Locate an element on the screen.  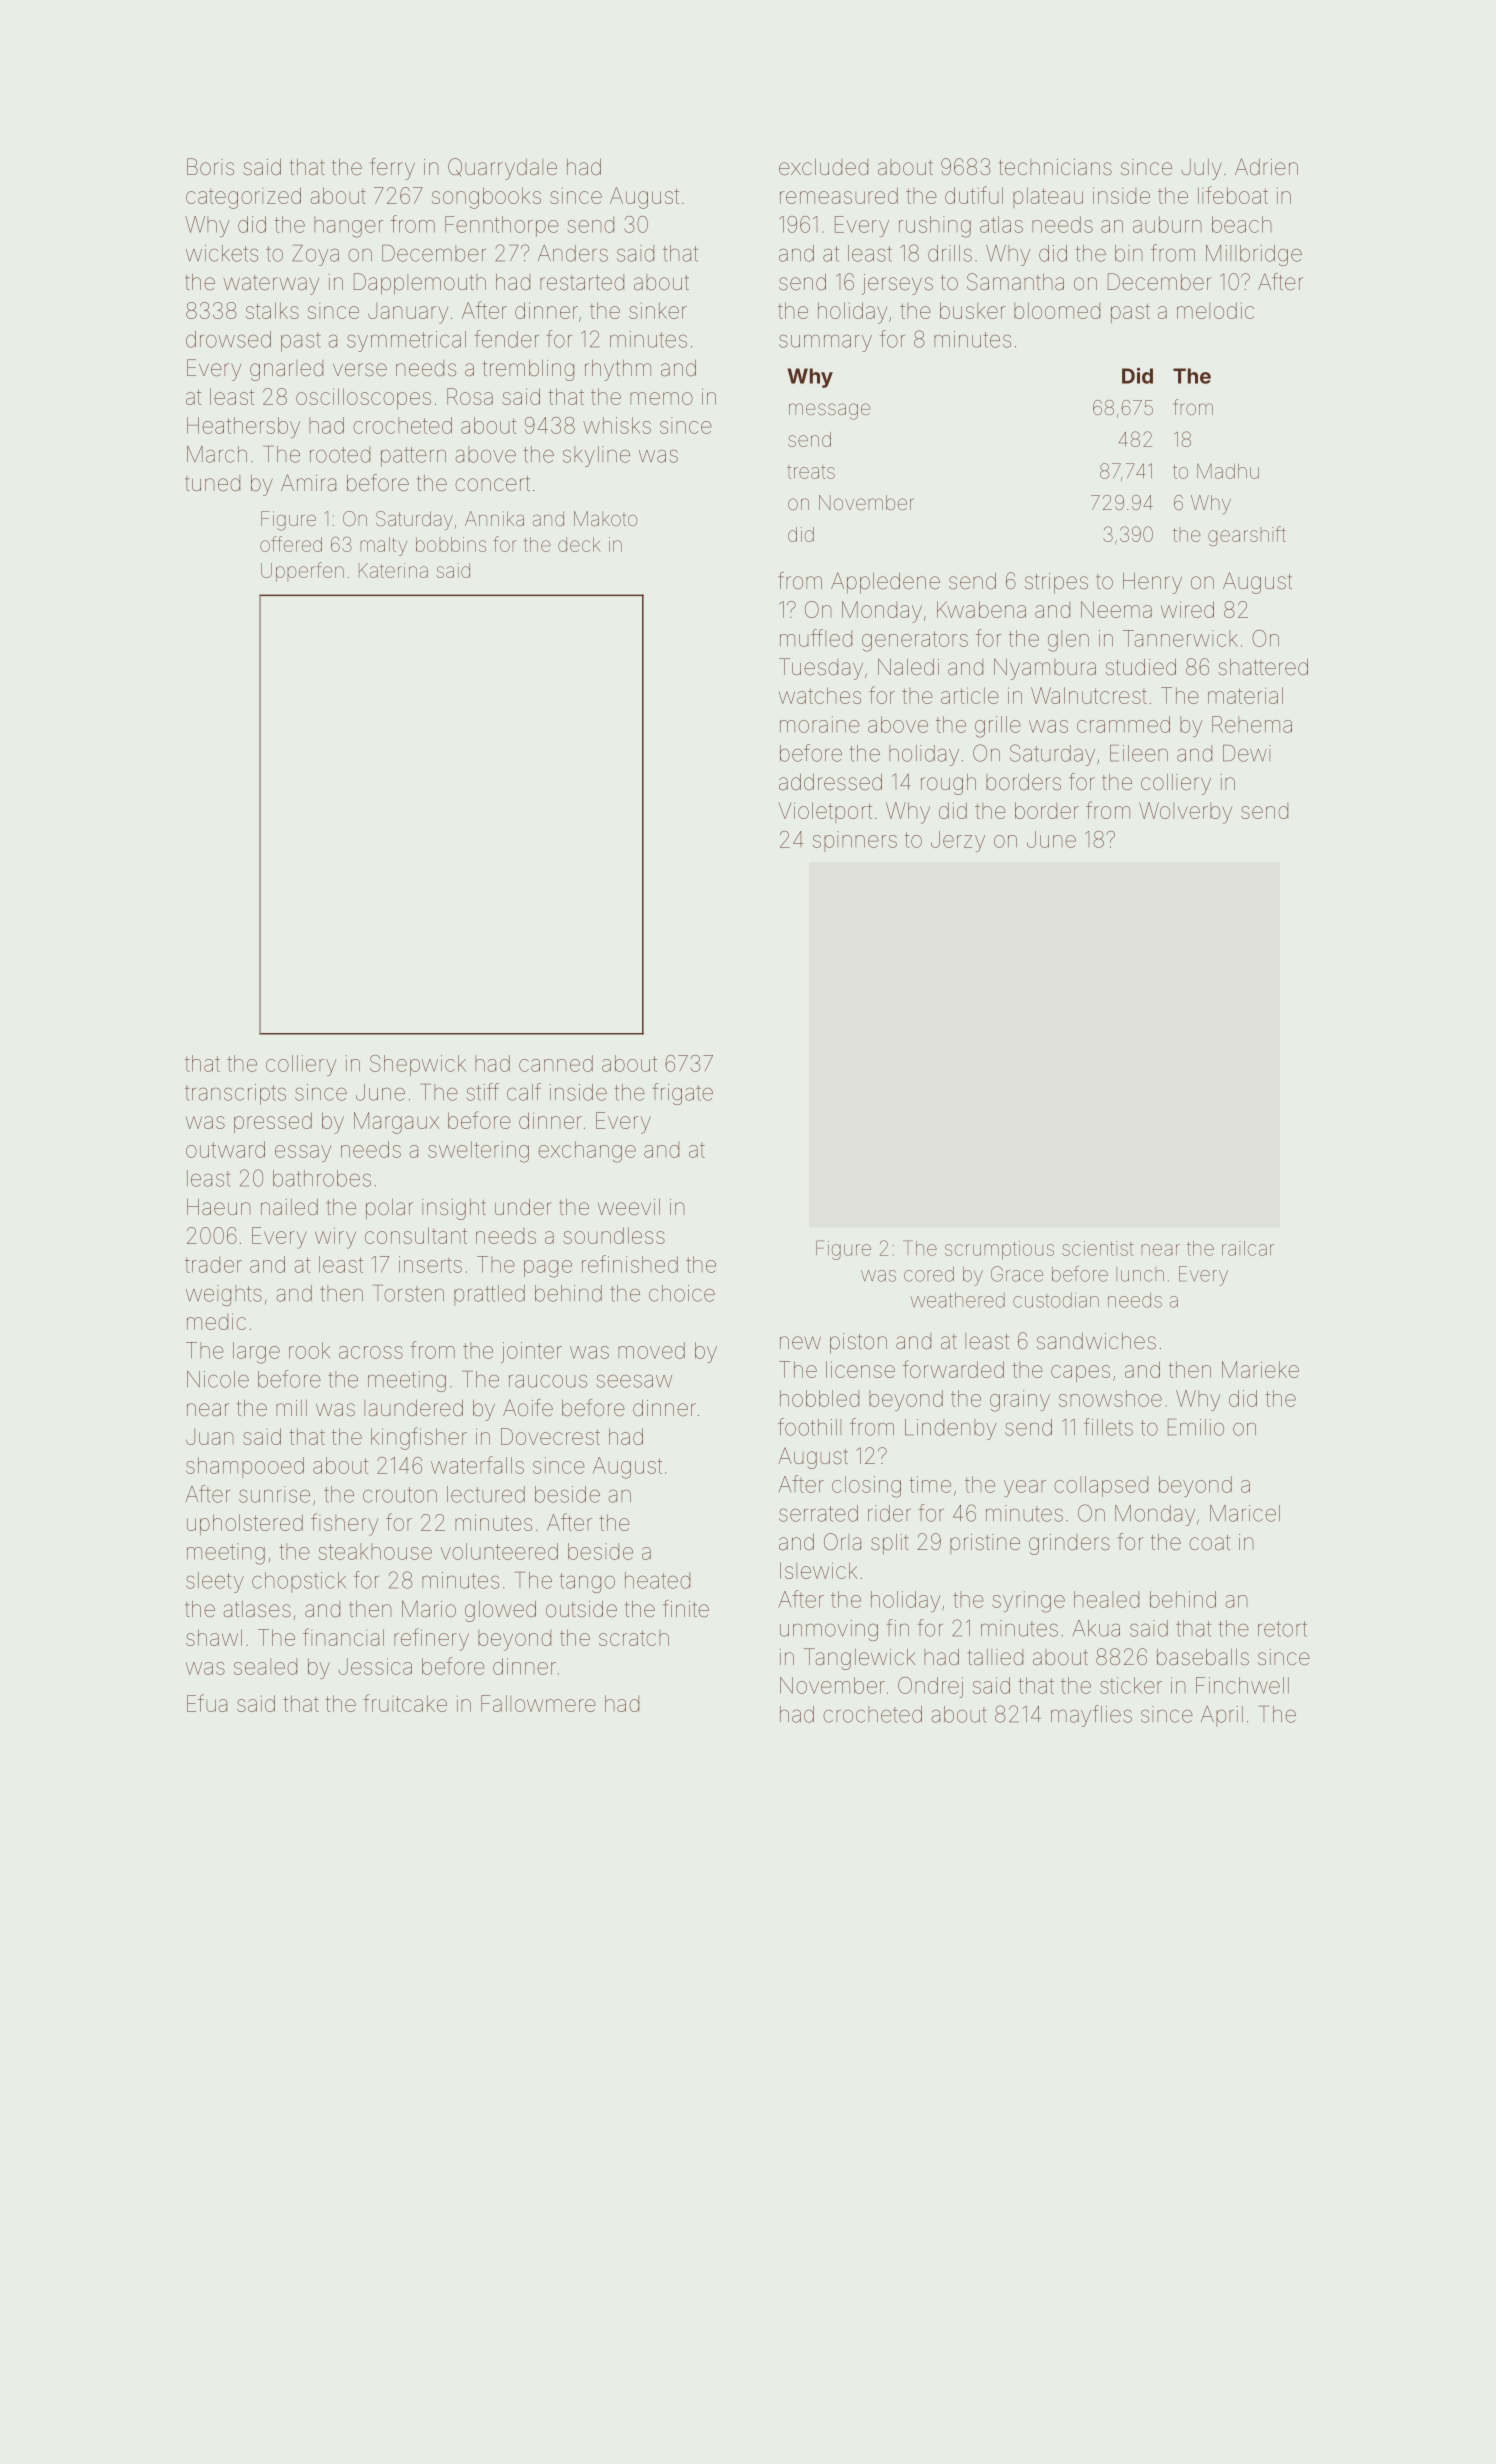
bloomed is located at coordinates (1057, 310).
